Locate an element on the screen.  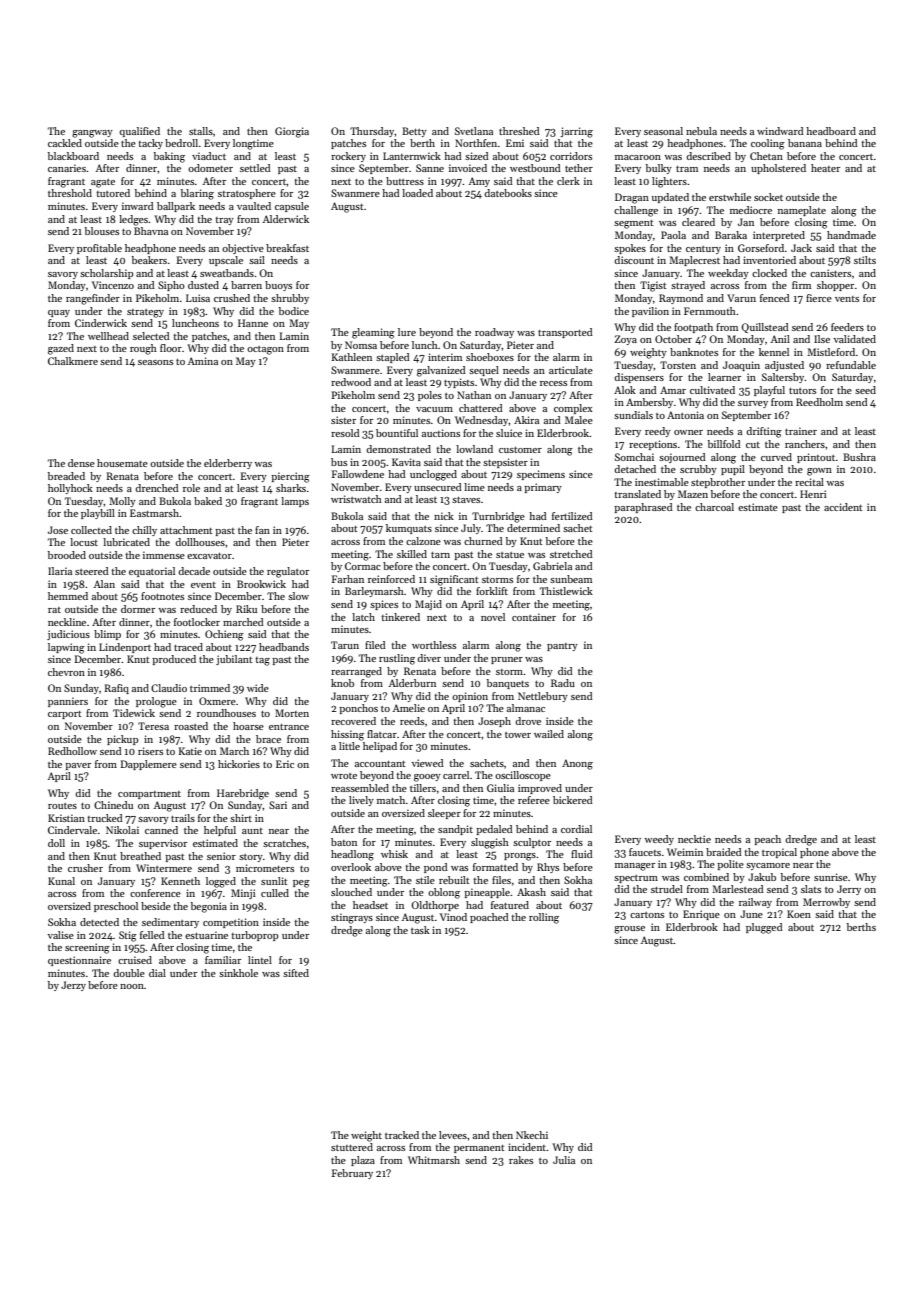
excavator is located at coordinates (209, 556).
